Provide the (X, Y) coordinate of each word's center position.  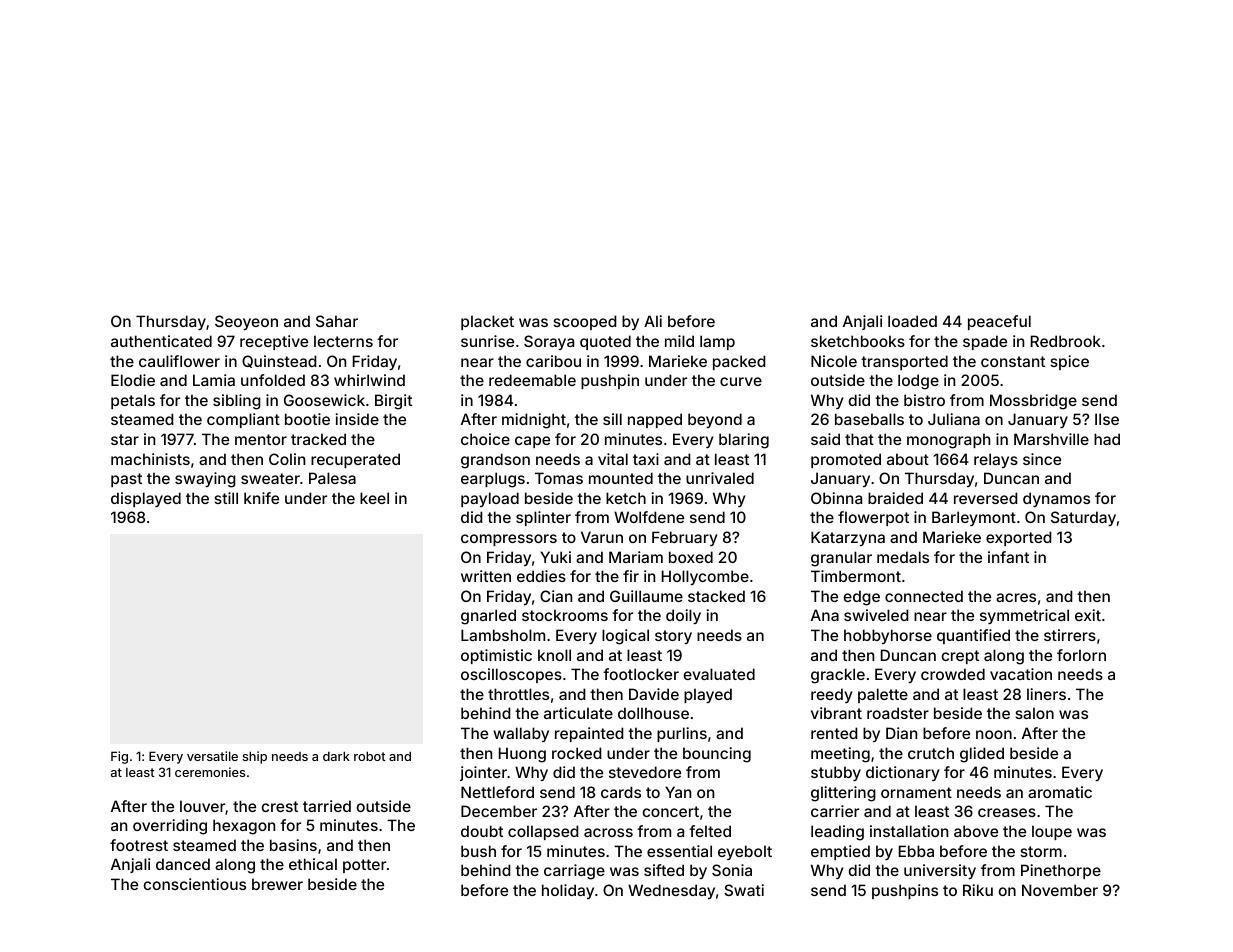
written (486, 576)
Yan (678, 792)
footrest (139, 845)
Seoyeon (246, 322)
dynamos (1056, 499)
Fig (119, 757)
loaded (912, 321)
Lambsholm (503, 635)
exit (1088, 615)
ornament (916, 792)
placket (487, 322)
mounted (621, 478)
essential (679, 851)
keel (374, 498)
